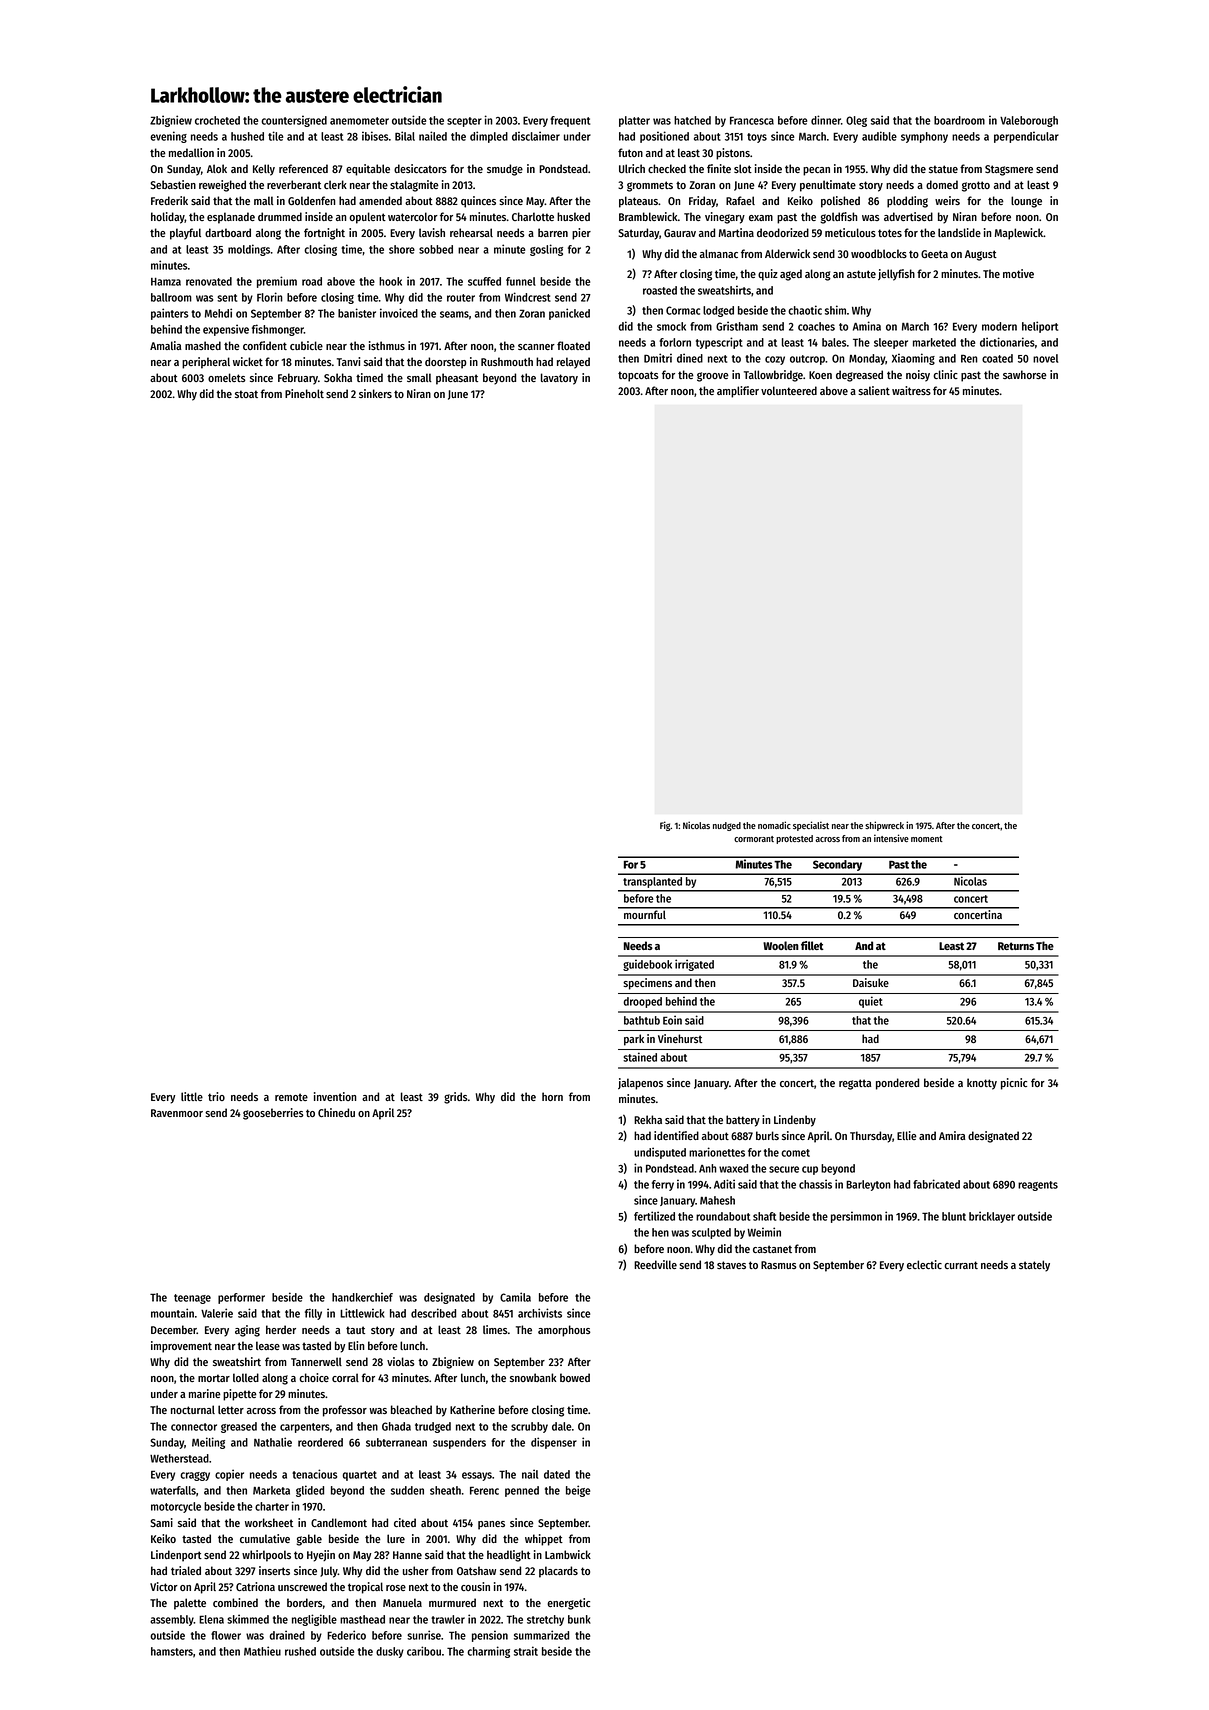  I want to click on disclaimer, so click(536, 136).
